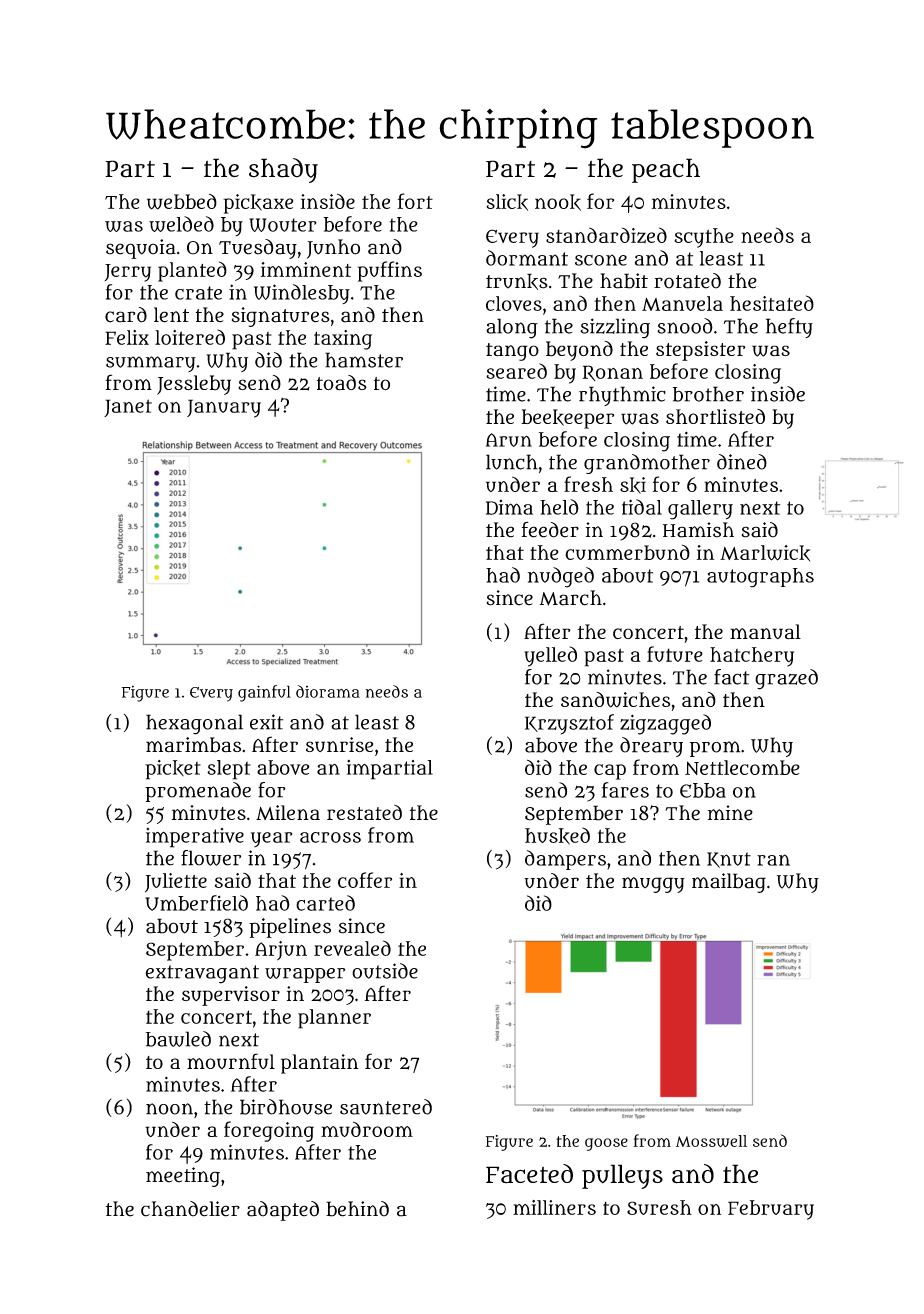  I want to click on nook, so click(558, 202).
